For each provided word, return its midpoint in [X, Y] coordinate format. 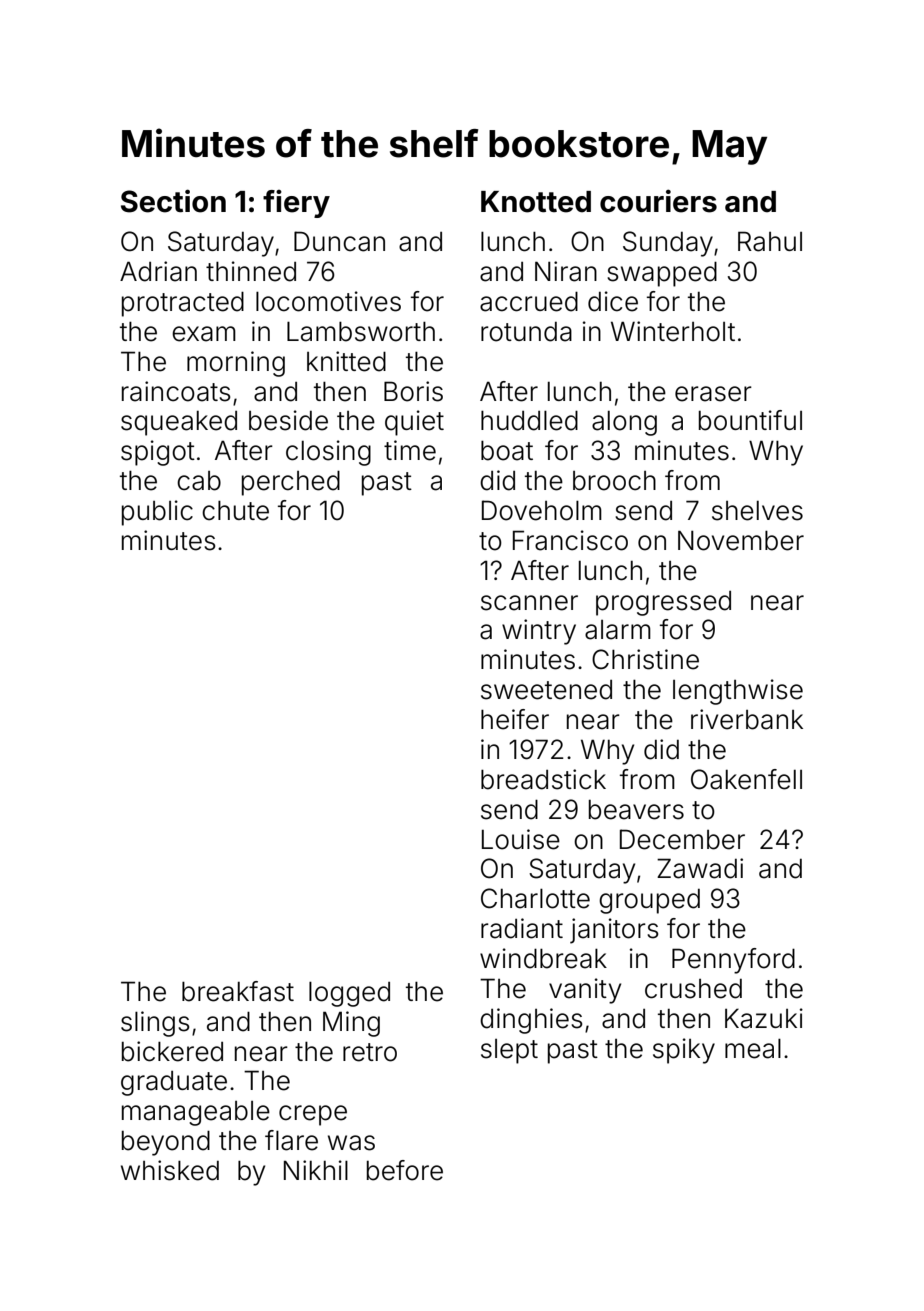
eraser [713, 394]
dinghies [531, 1021]
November [741, 540]
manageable [196, 1113]
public [157, 513]
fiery [296, 204]
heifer [515, 719]
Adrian [158, 271]
